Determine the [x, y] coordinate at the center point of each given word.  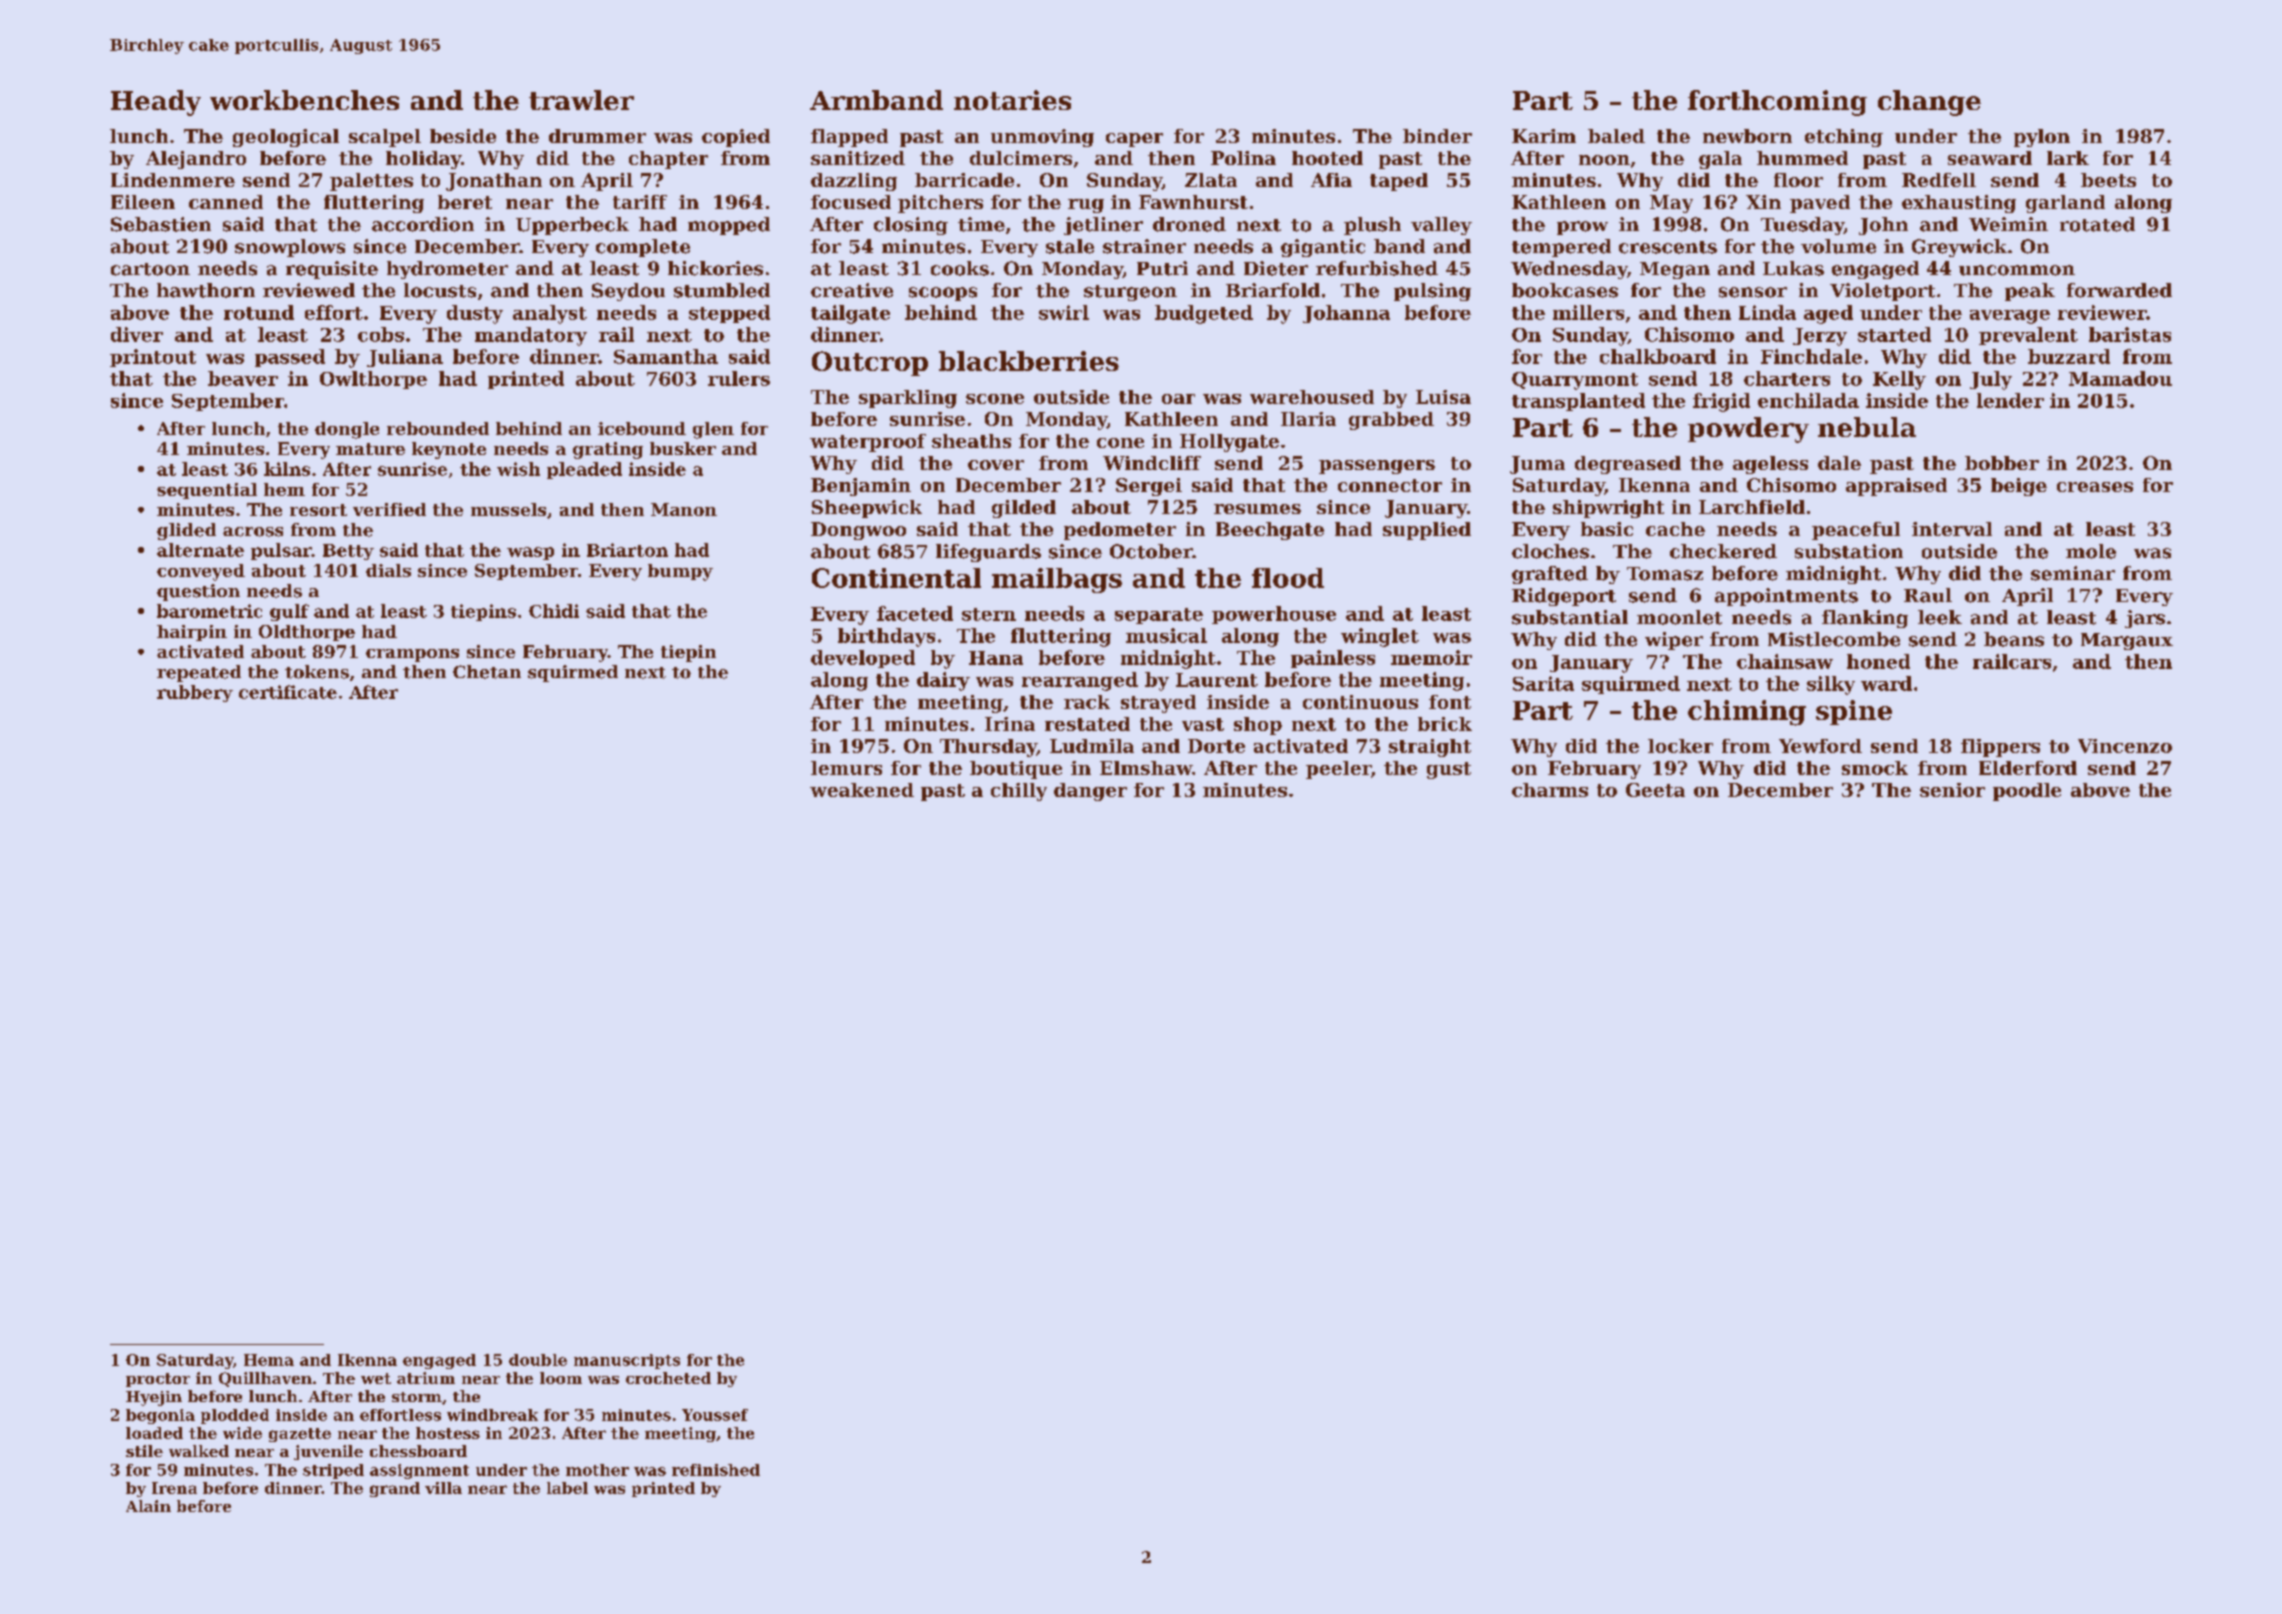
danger [1090, 792]
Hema [269, 1360]
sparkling [908, 399]
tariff [640, 202]
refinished [716, 1470]
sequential [207, 491]
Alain [148, 1506]
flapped [849, 138]
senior [1952, 790]
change [1929, 103]
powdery [1748, 430]
